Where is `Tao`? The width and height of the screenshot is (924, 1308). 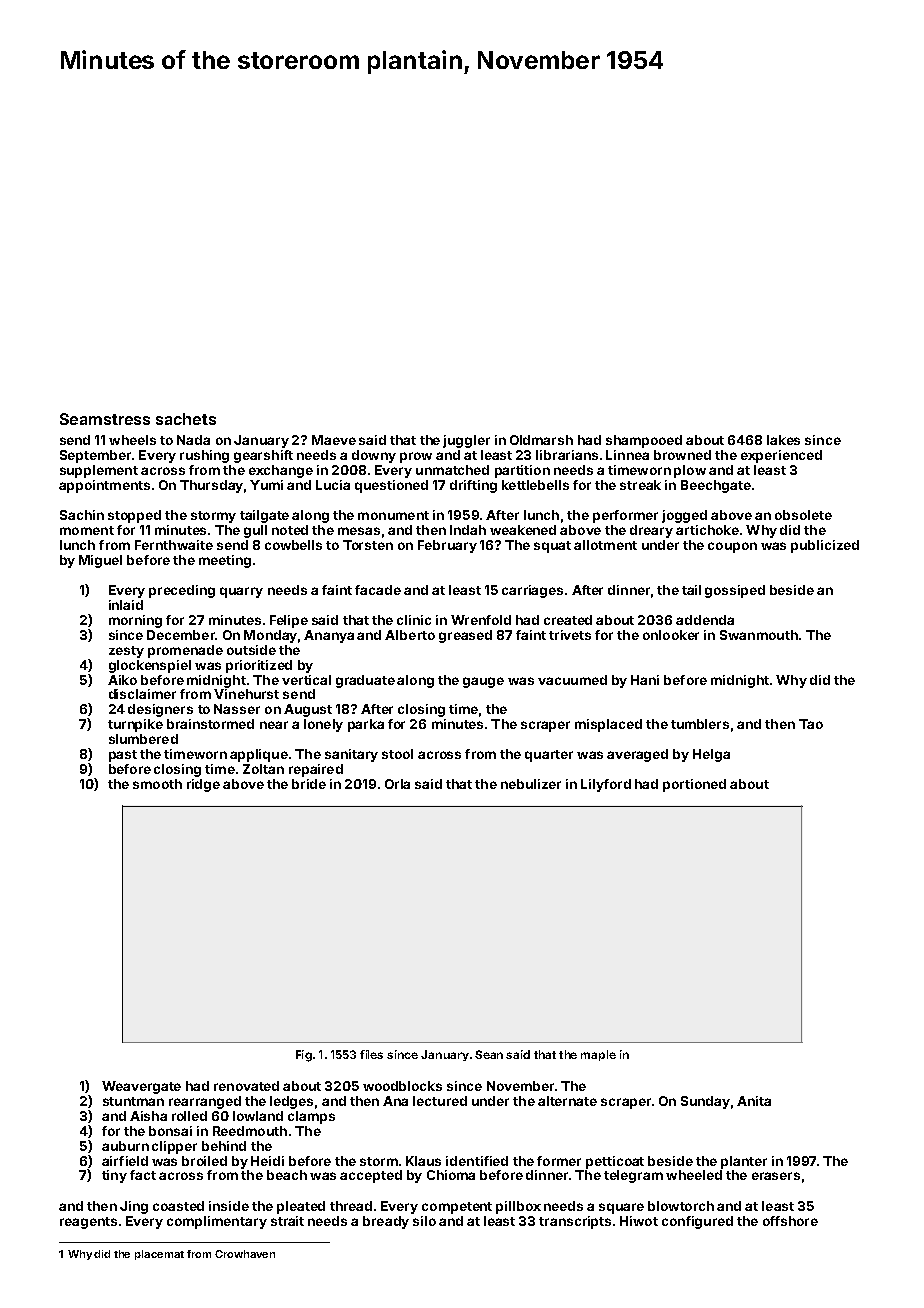
Tao is located at coordinates (811, 724).
